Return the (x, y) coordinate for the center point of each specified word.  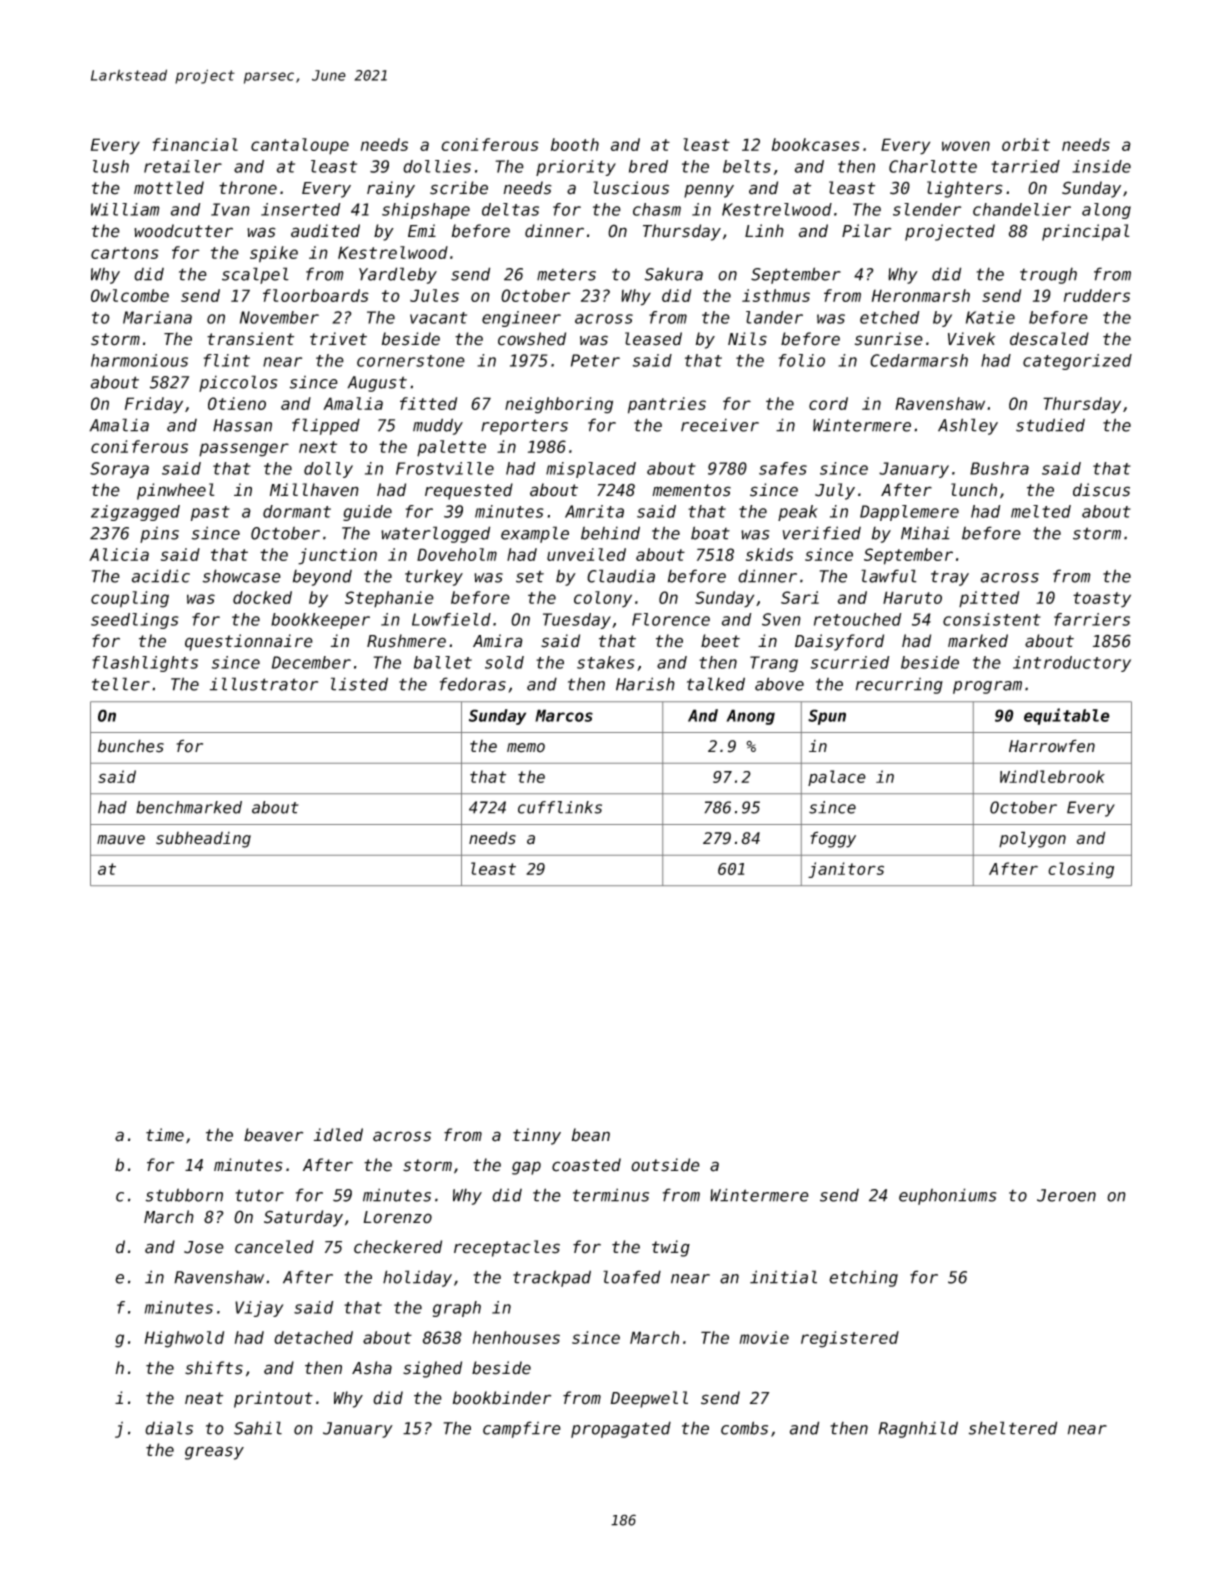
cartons (125, 253)
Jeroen (1066, 1195)
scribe (459, 188)
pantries (667, 405)
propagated (621, 1429)
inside (1101, 166)
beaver (273, 1135)
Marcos (564, 715)
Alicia (119, 554)
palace (837, 778)
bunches (131, 746)
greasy (214, 1453)
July (835, 491)
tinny (537, 1136)
